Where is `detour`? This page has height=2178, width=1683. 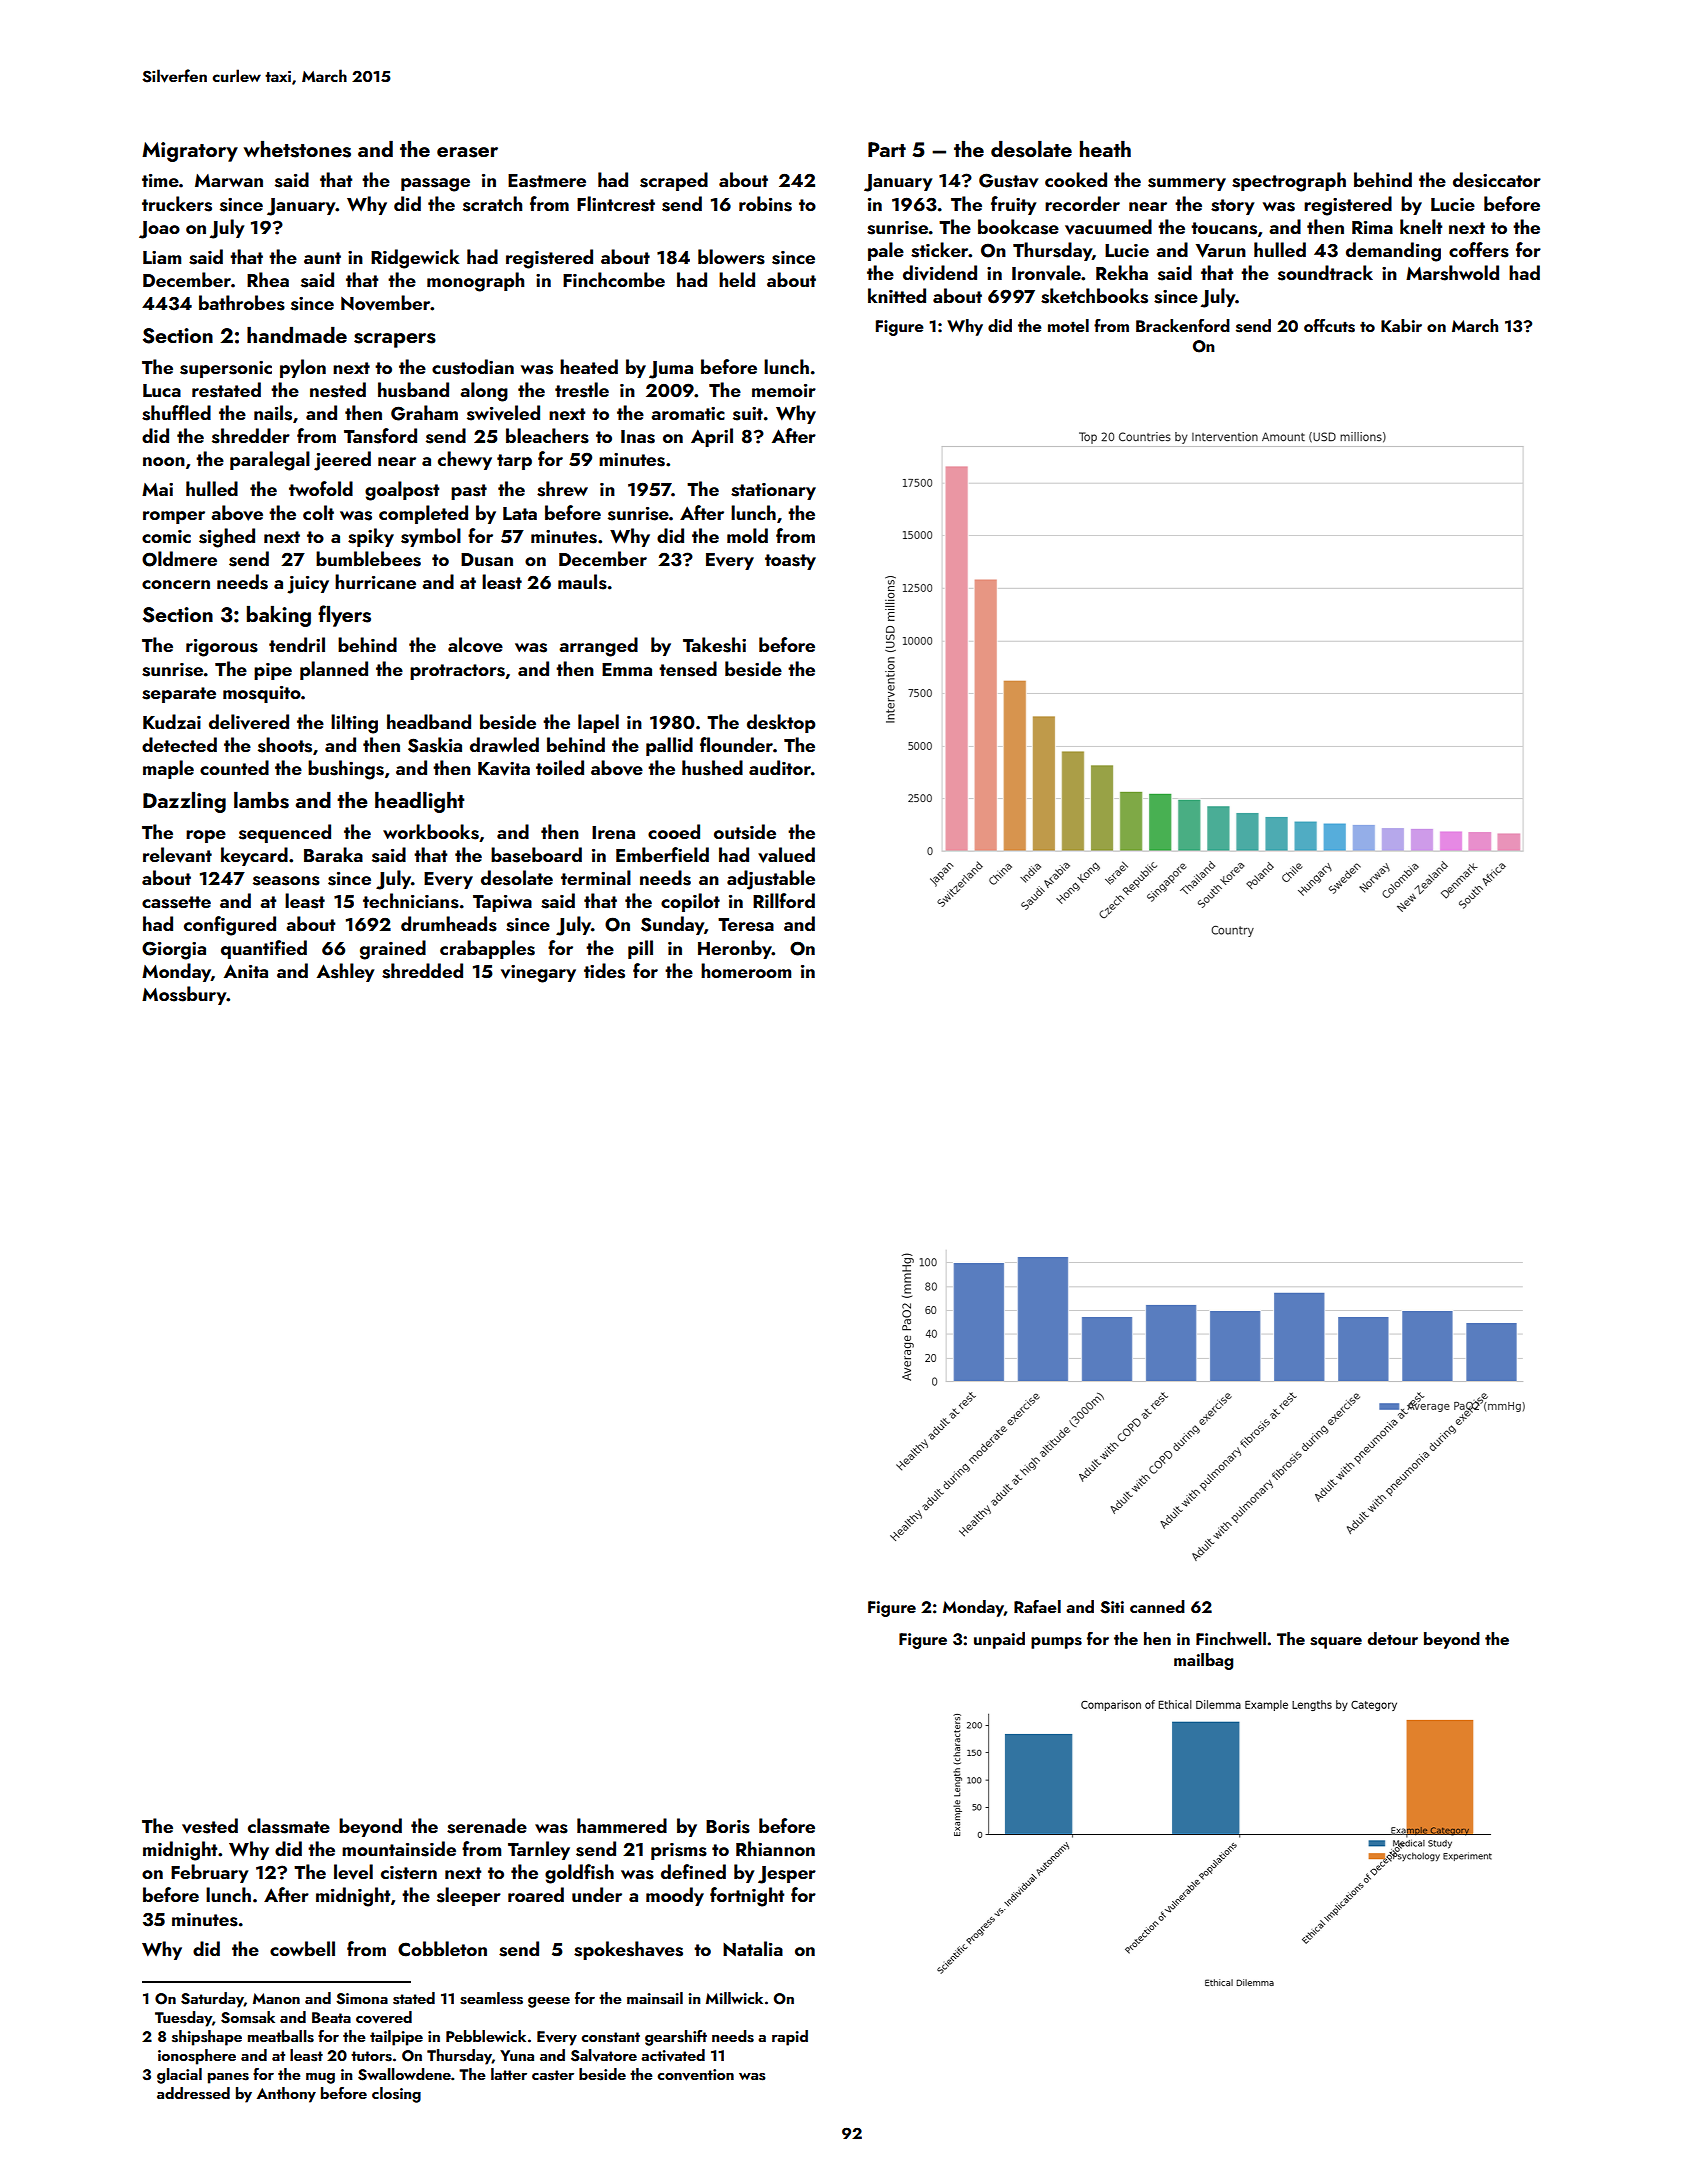 detour is located at coordinates (1393, 1638).
